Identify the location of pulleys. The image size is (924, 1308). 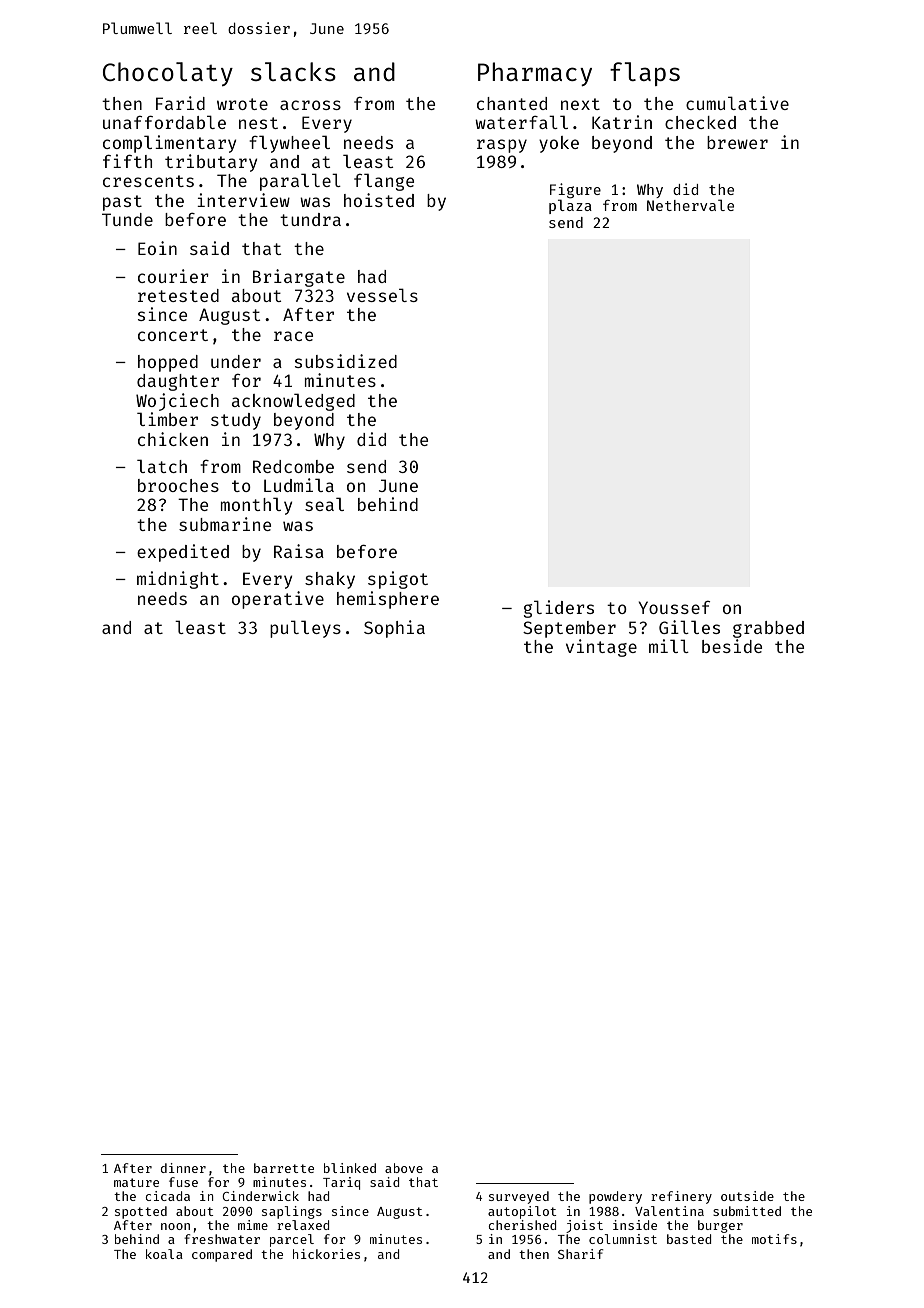
(305, 629).
